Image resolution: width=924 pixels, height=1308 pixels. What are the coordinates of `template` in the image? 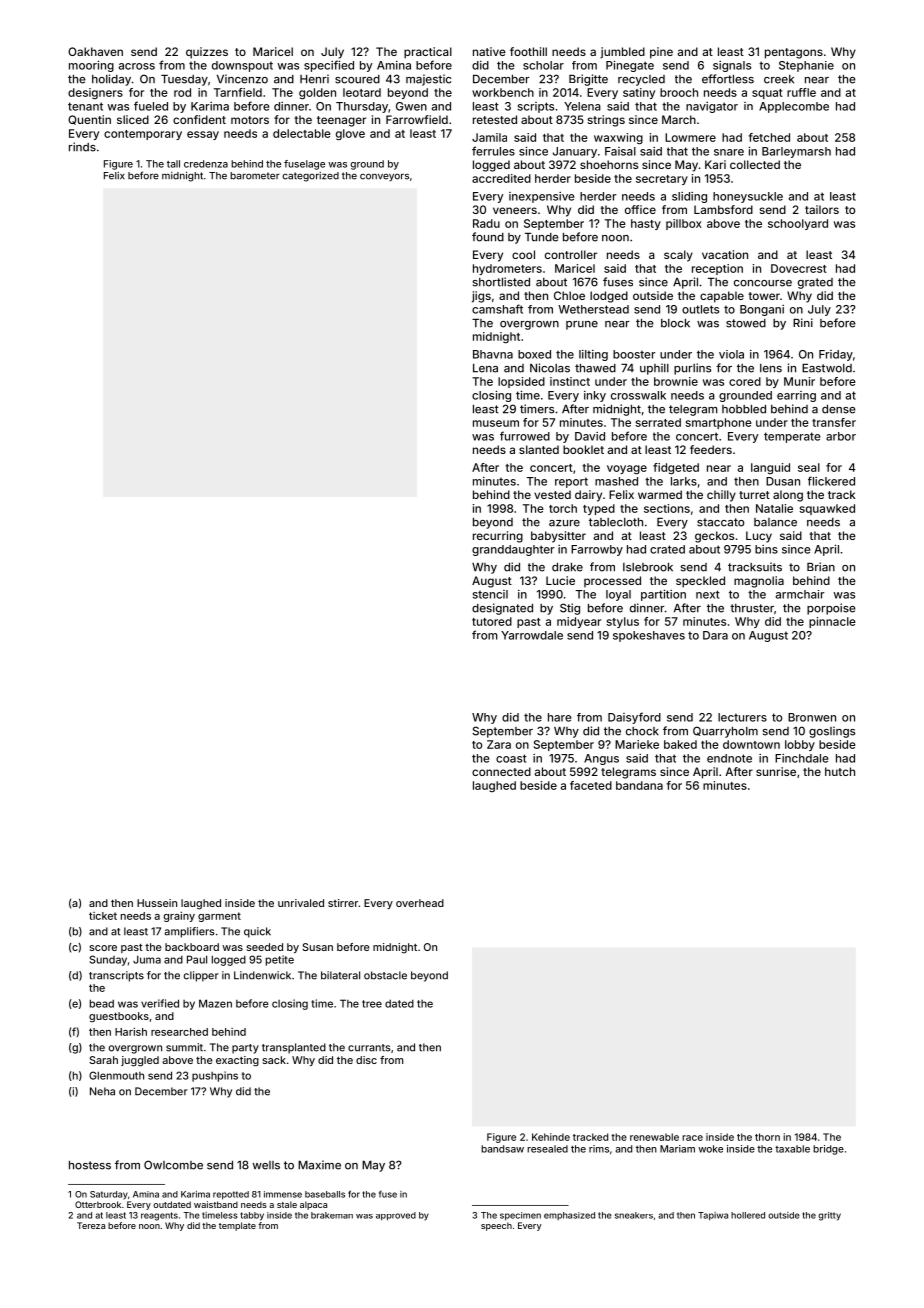 It's located at (237, 1226).
